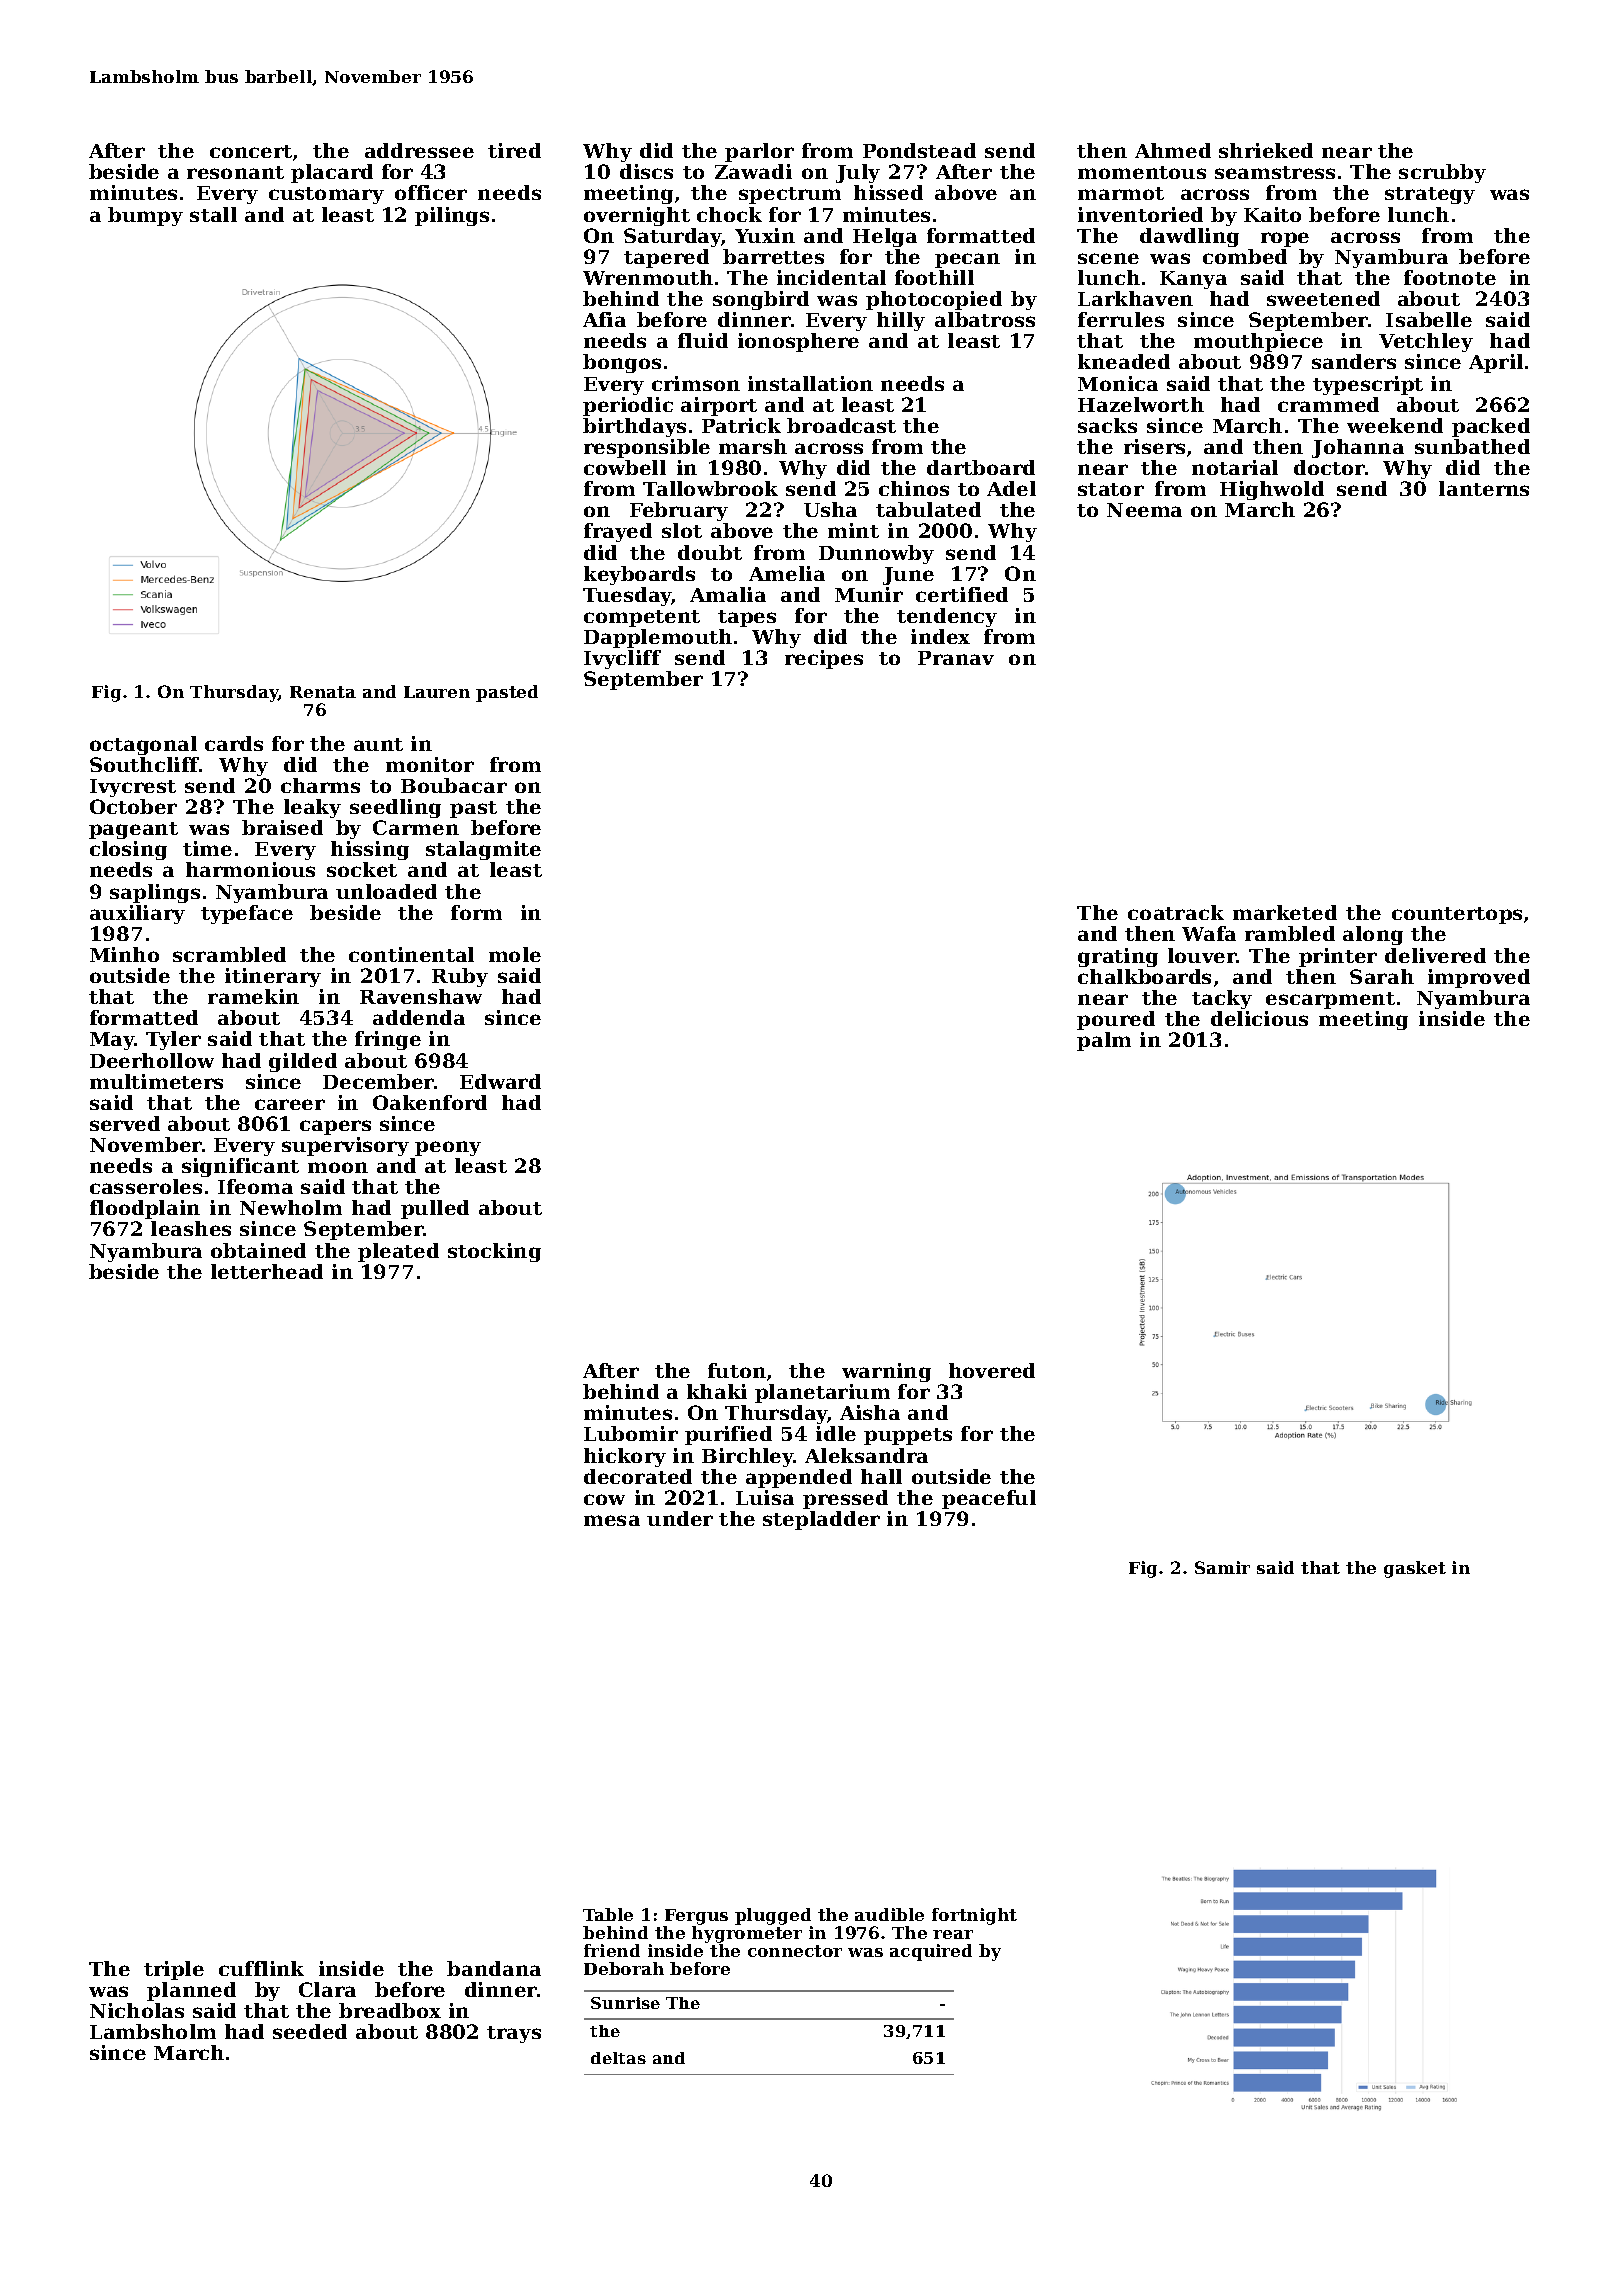 The height and width of the image is (2292, 1620). I want to click on warning, so click(886, 1372).
